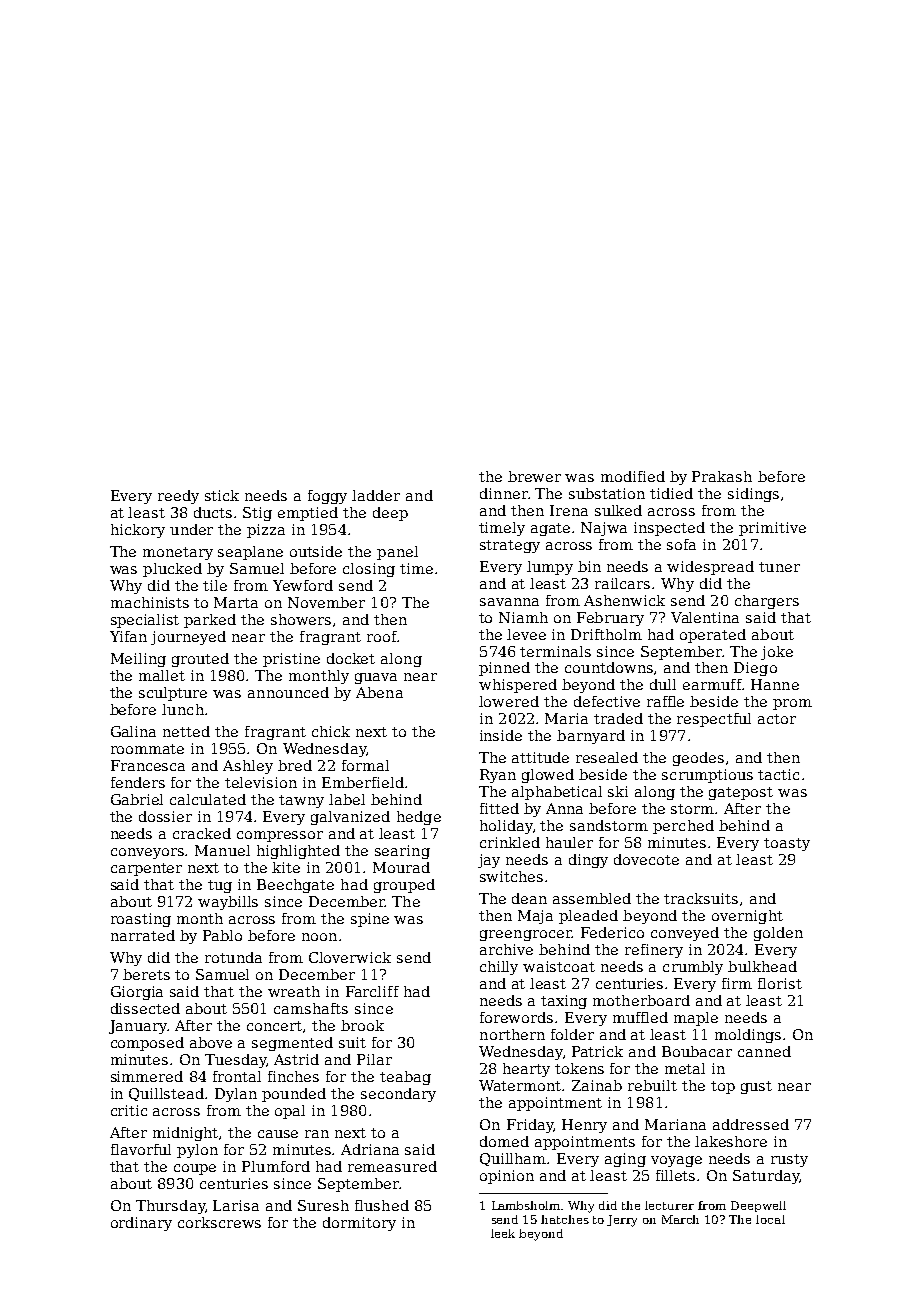 The width and height of the screenshot is (924, 1308). What do you see at coordinates (327, 497) in the screenshot?
I see `foggy` at bounding box center [327, 497].
